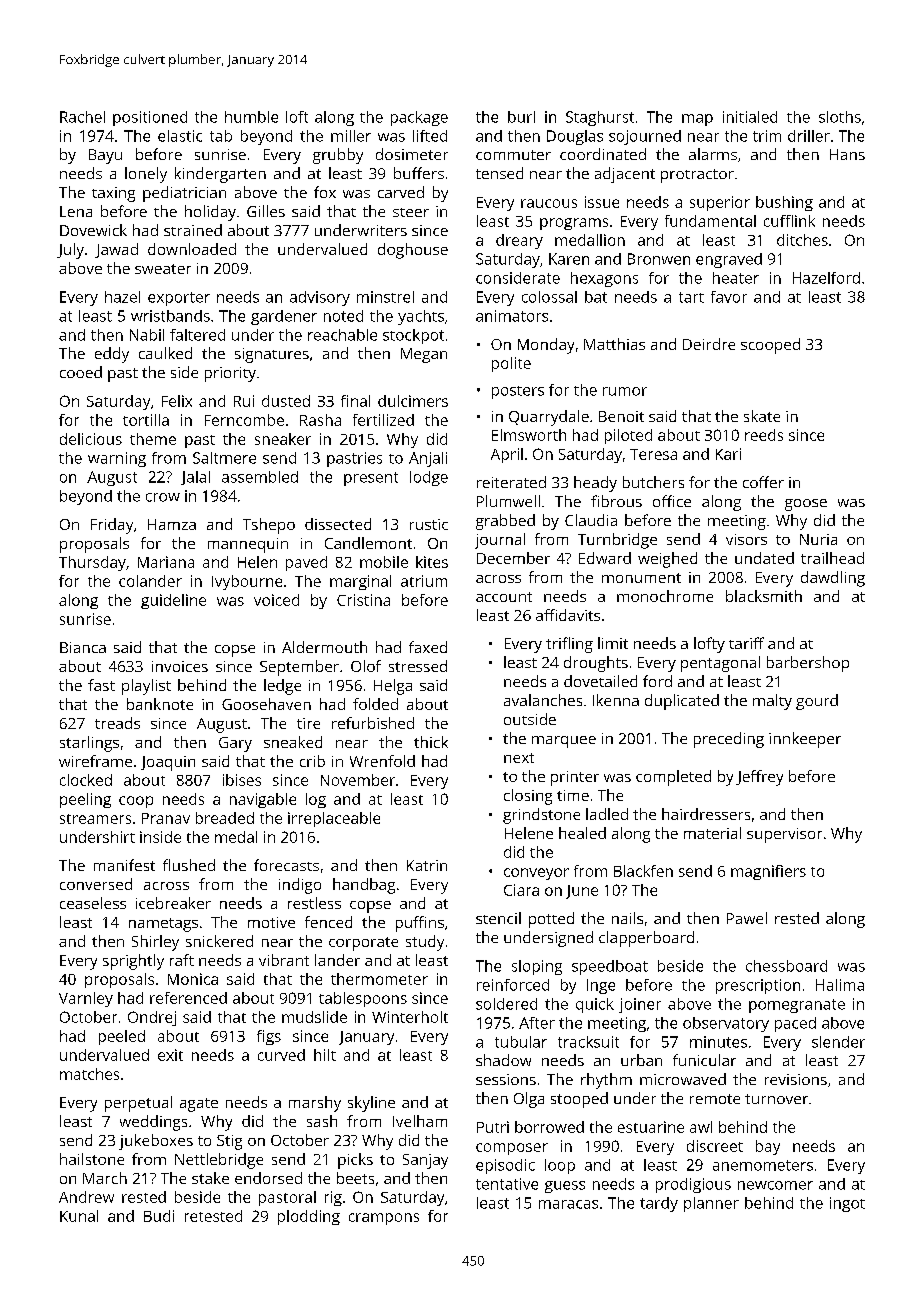 This page has width=924, height=1308. Describe the element at coordinates (528, 797) in the page. I see `closing` at that location.
